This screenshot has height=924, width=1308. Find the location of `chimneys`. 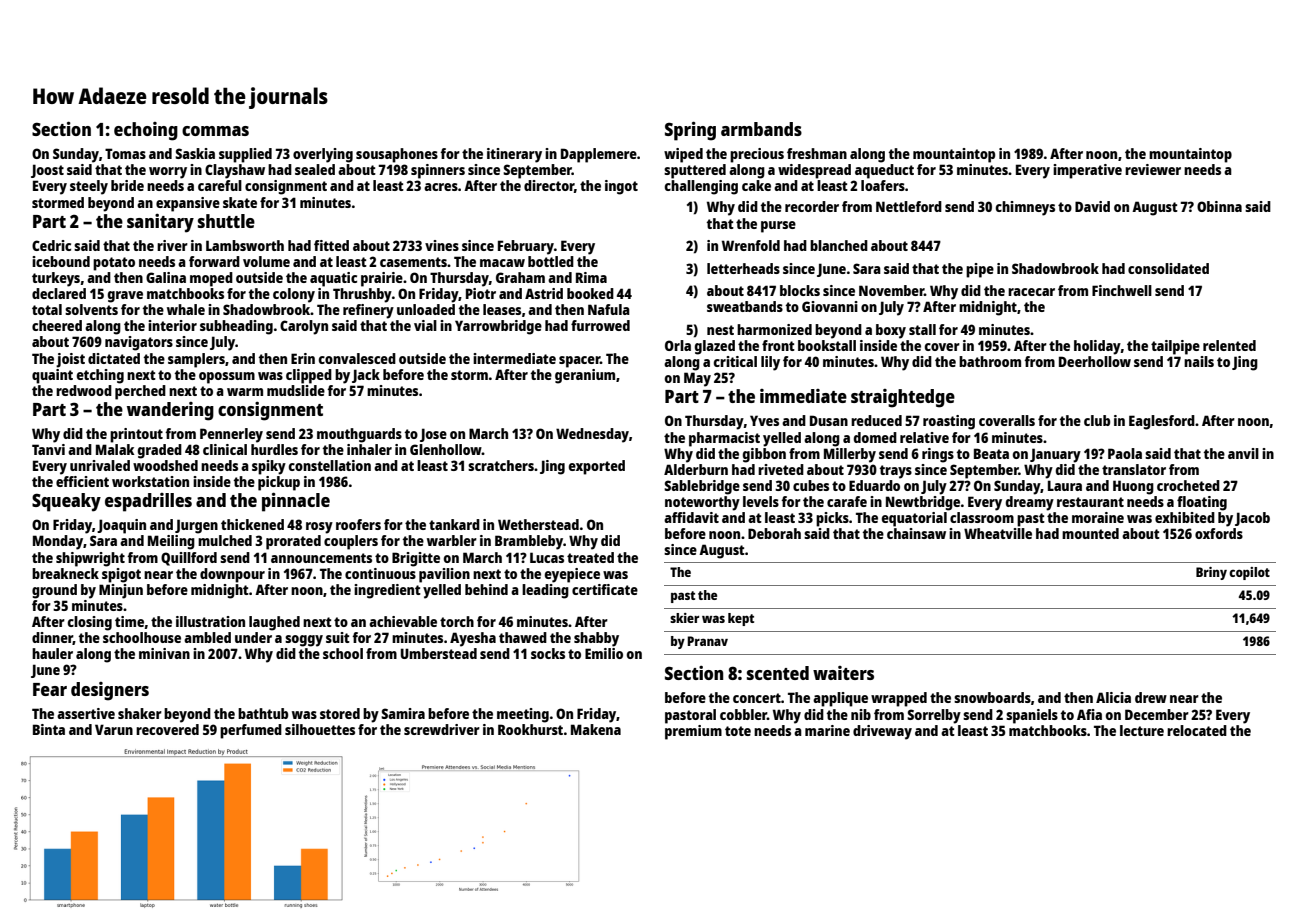

chimneys is located at coordinates (1025, 208).
